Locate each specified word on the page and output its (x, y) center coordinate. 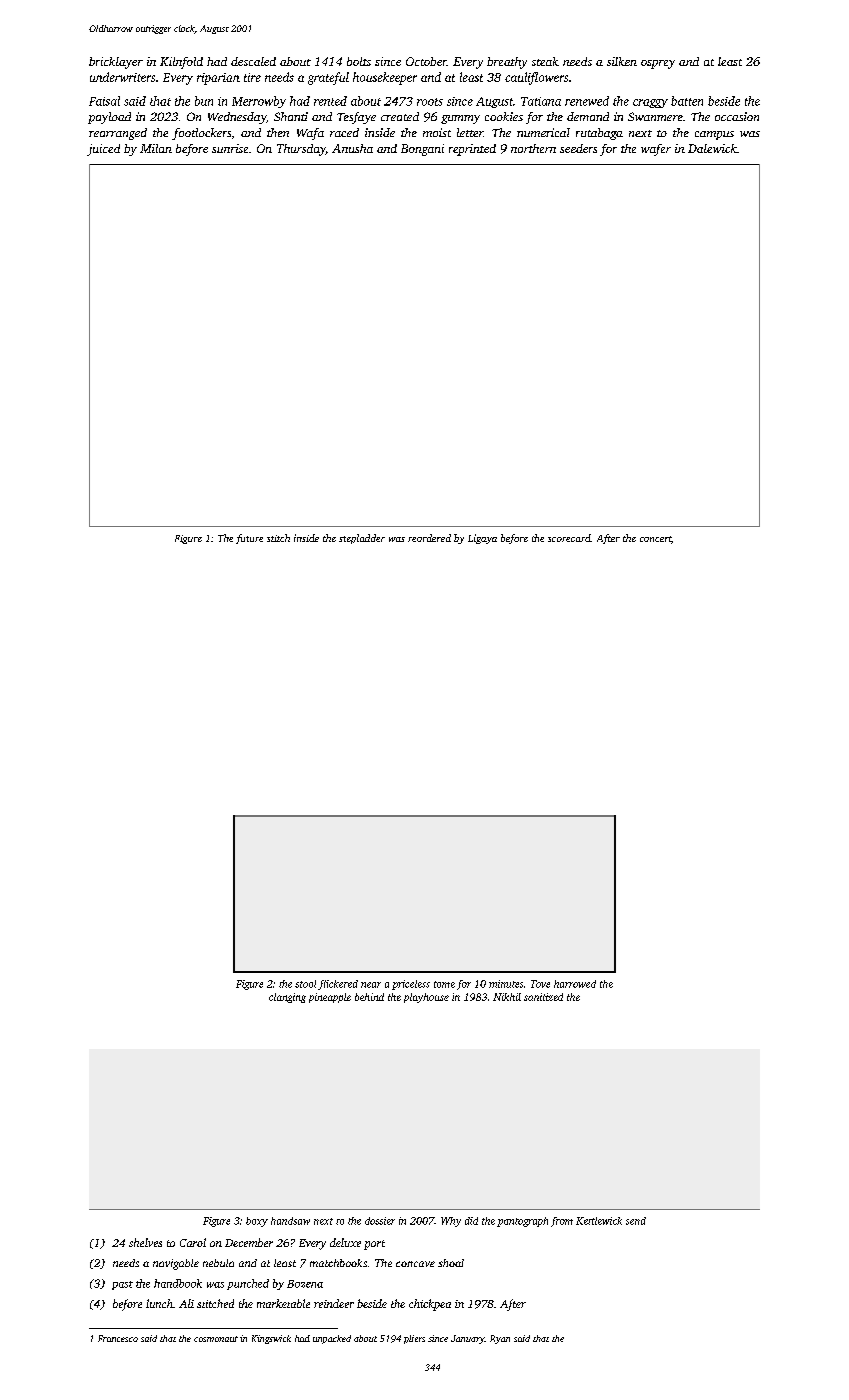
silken (622, 61)
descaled (253, 61)
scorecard (569, 538)
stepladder (362, 539)
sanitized (543, 997)
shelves (145, 1242)
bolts (359, 61)
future (249, 539)
